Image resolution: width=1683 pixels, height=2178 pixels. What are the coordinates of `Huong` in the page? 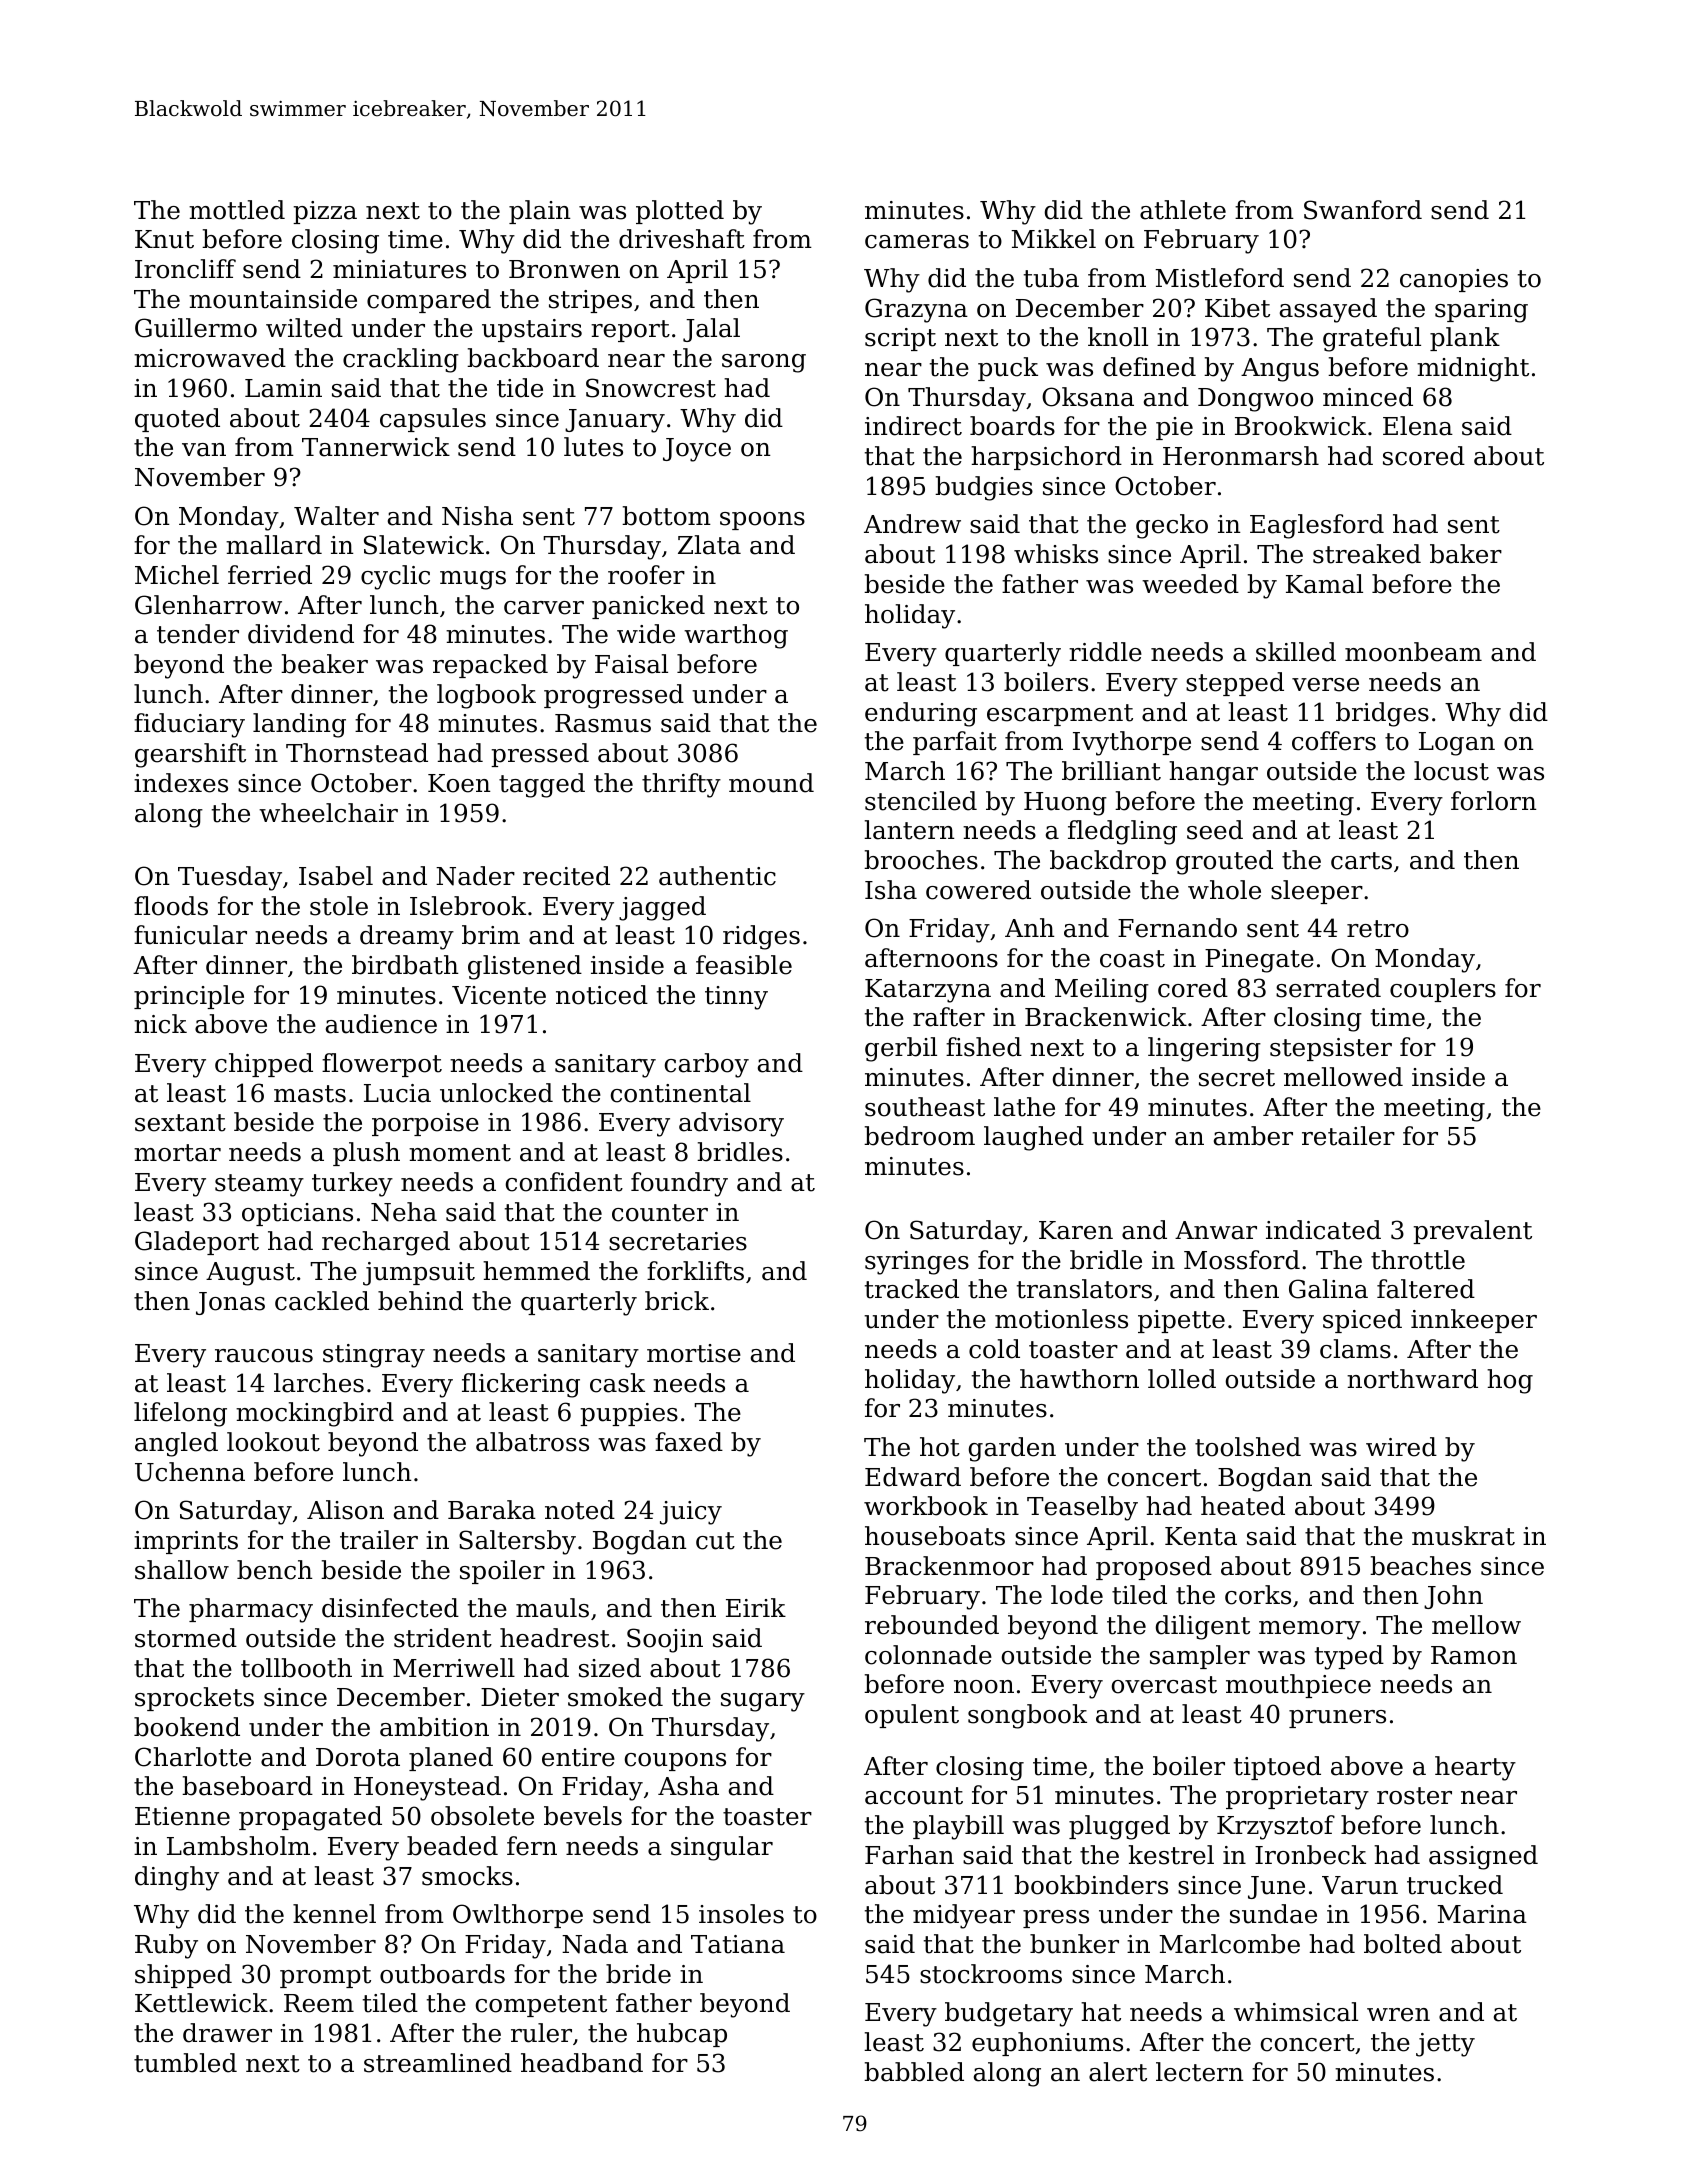 It's located at (1065, 804).
